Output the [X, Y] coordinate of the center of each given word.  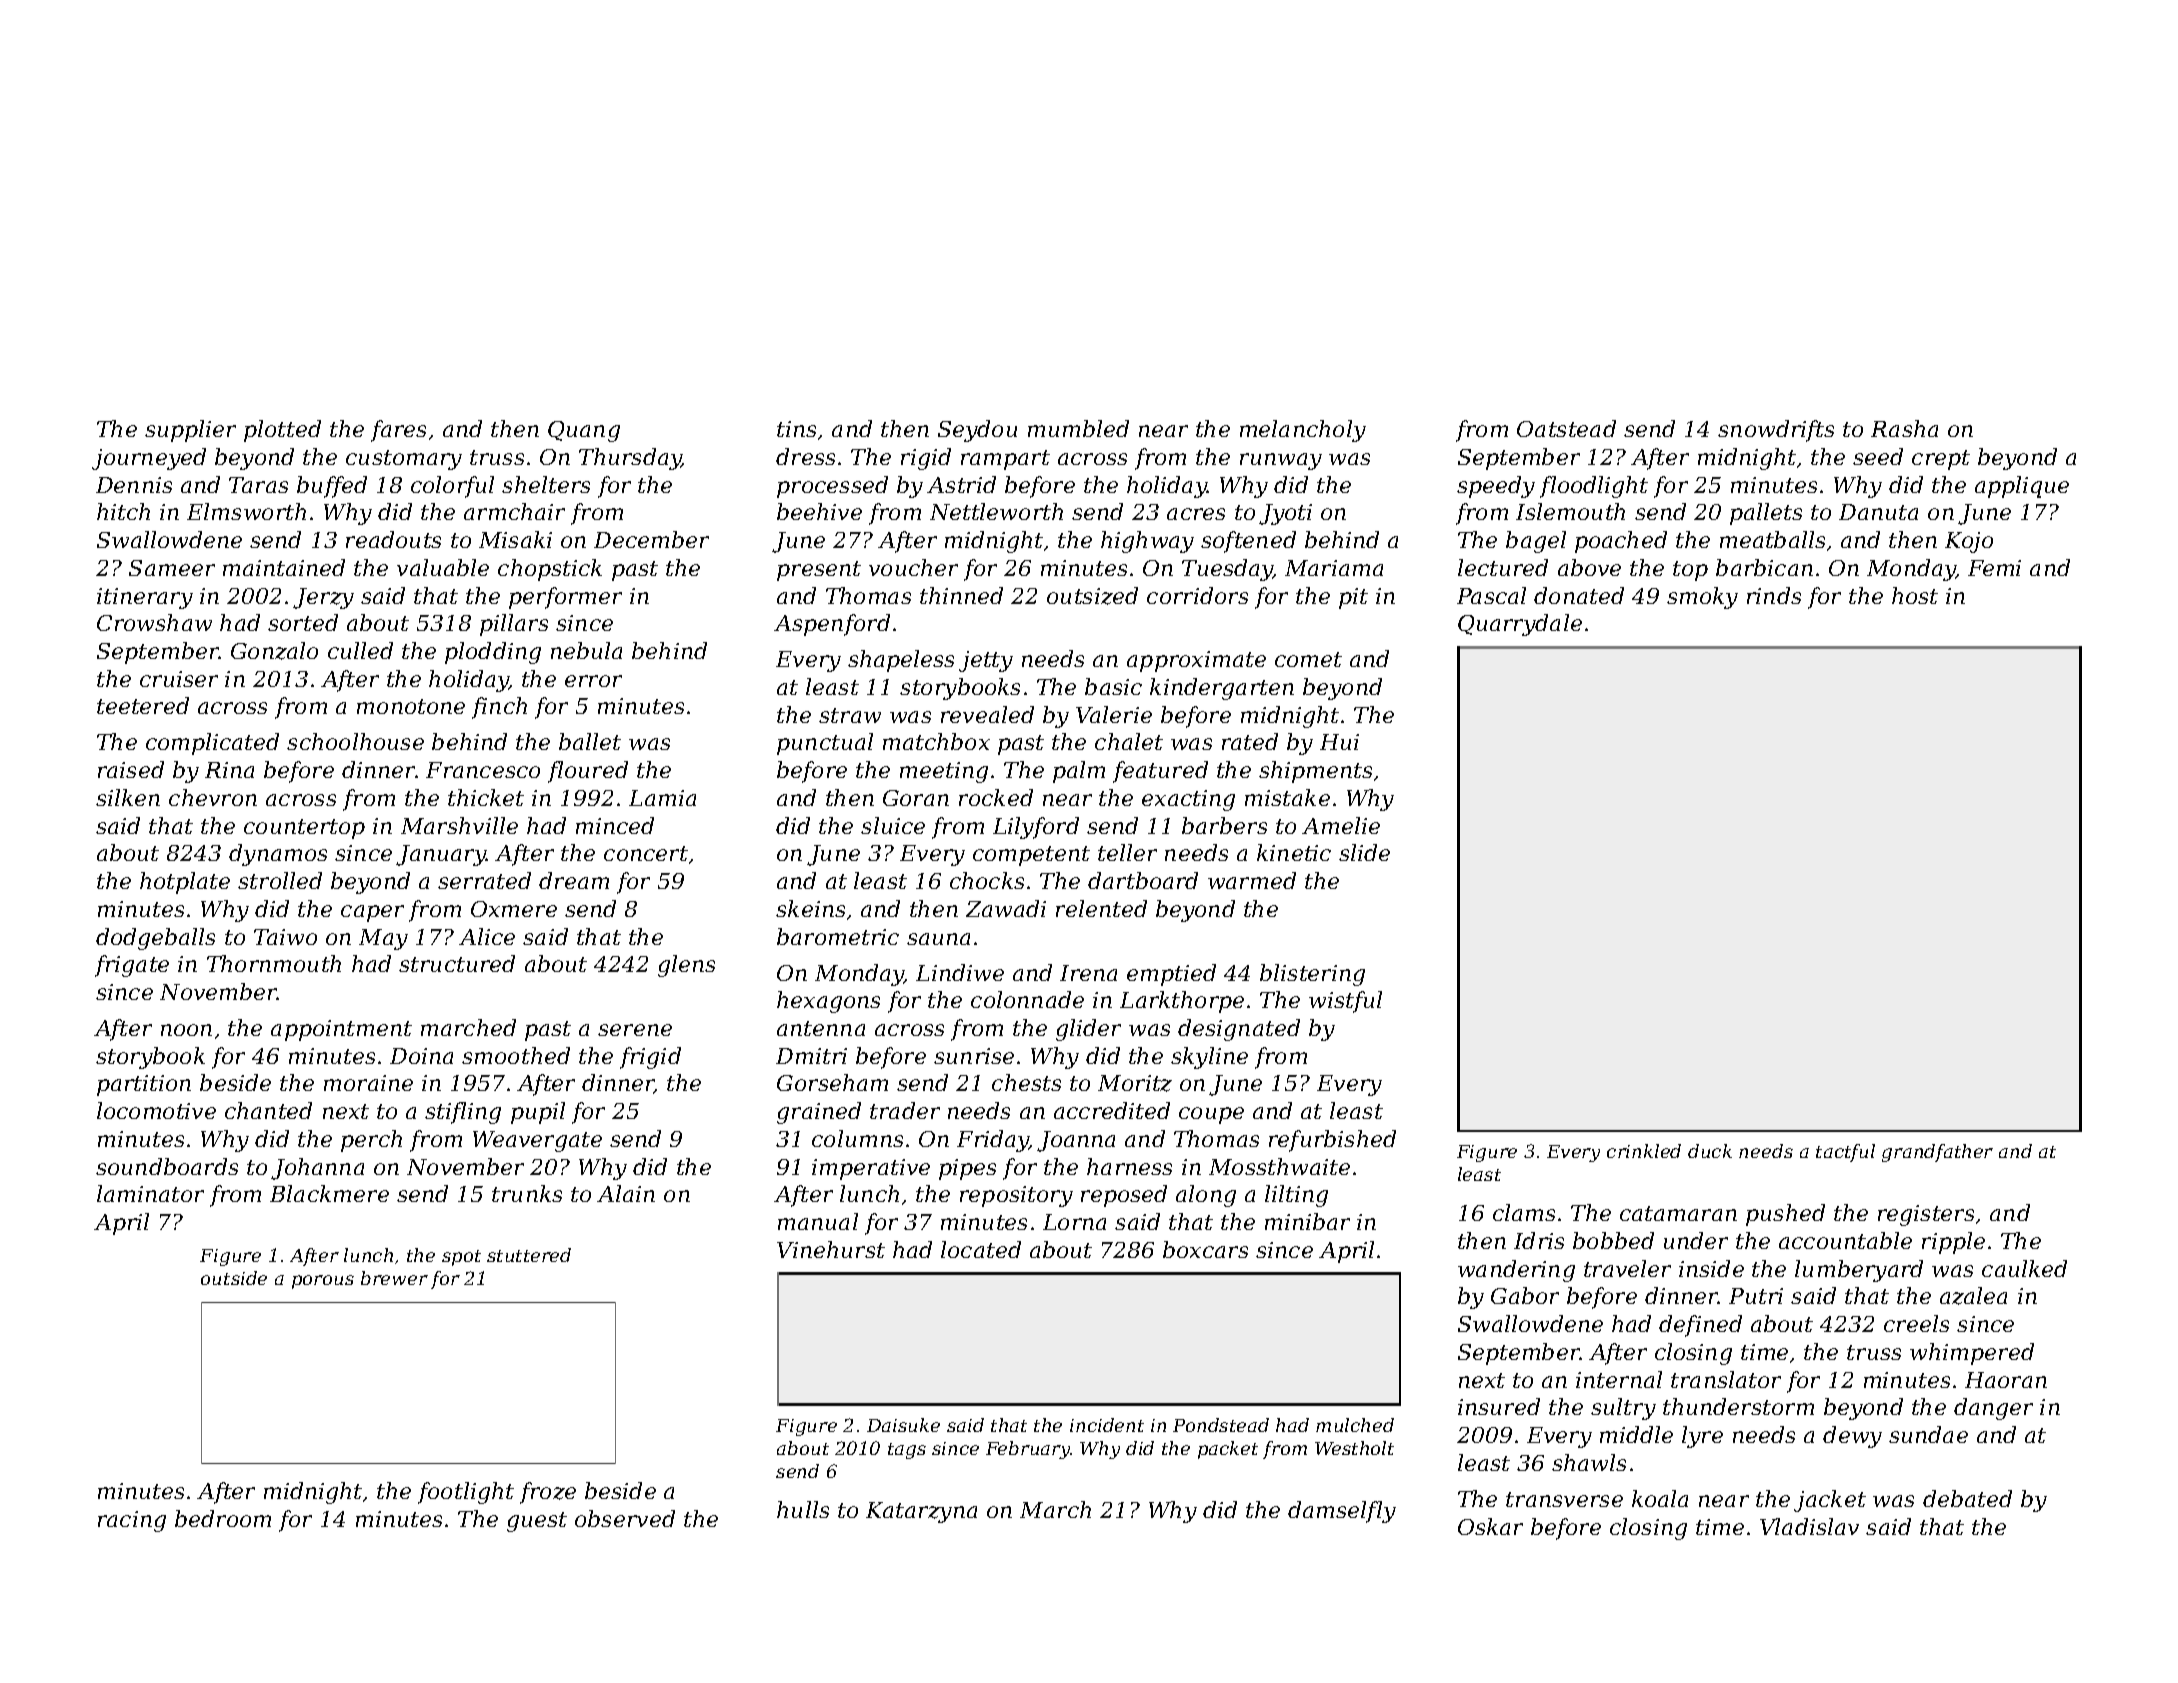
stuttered [529, 1255]
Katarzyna [921, 1512]
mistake [1287, 797]
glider [1088, 1030]
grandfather [1937, 1153]
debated [1967, 1498]
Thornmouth [274, 963]
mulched [1355, 1425]
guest [537, 1522]
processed [832, 487]
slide [1364, 852]
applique [2022, 487]
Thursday [630, 459]
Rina [229, 770]
